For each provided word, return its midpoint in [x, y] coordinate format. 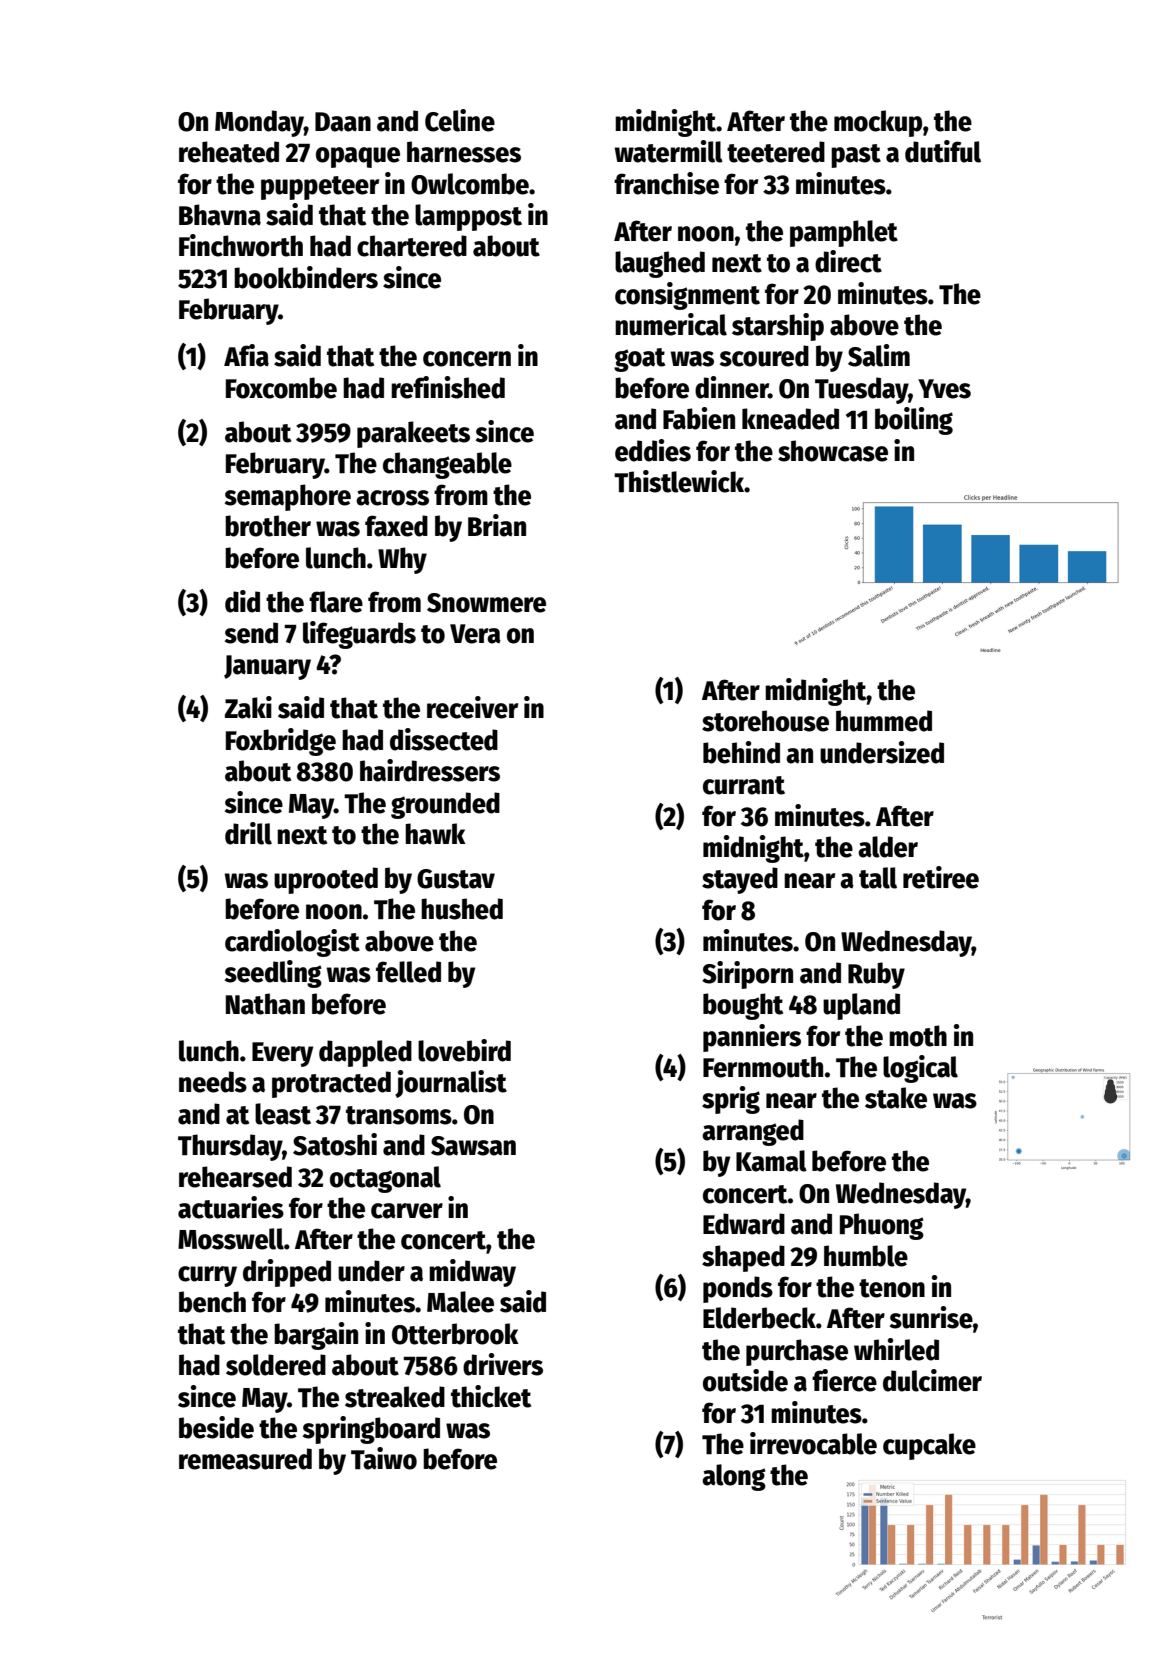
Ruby [876, 975]
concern [467, 359]
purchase [797, 1352]
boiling [914, 421]
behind [741, 752]
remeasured [245, 1459]
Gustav [456, 879]
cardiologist [292, 943]
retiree [941, 877]
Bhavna [220, 215]
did [242, 601]
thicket [491, 1396]
